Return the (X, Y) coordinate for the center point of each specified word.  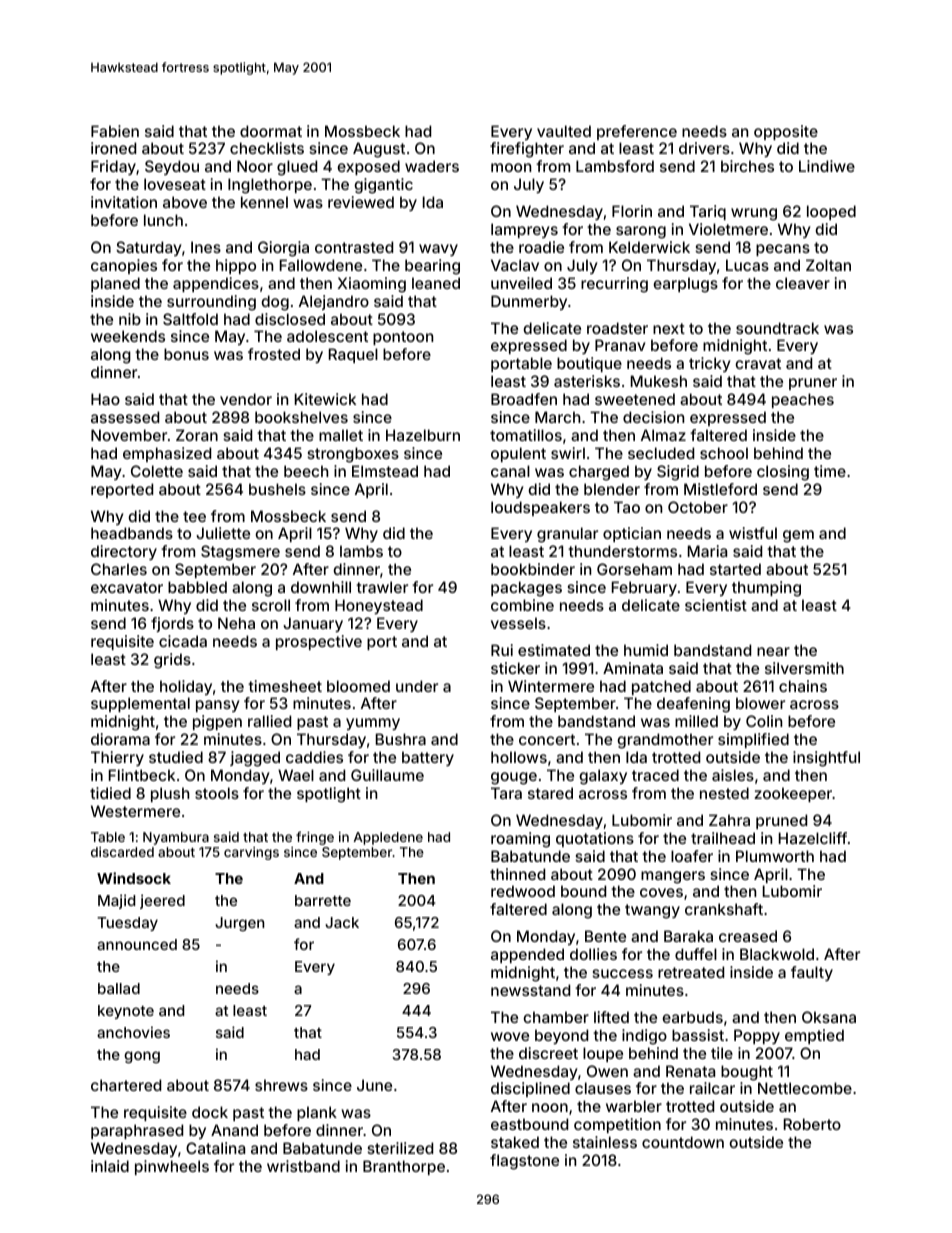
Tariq (708, 212)
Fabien (115, 131)
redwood (523, 891)
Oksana (829, 1017)
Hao (105, 399)
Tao (627, 507)
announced (137, 944)
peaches (803, 400)
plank (317, 1113)
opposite (786, 132)
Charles (119, 569)
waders (432, 166)
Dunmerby (529, 302)
